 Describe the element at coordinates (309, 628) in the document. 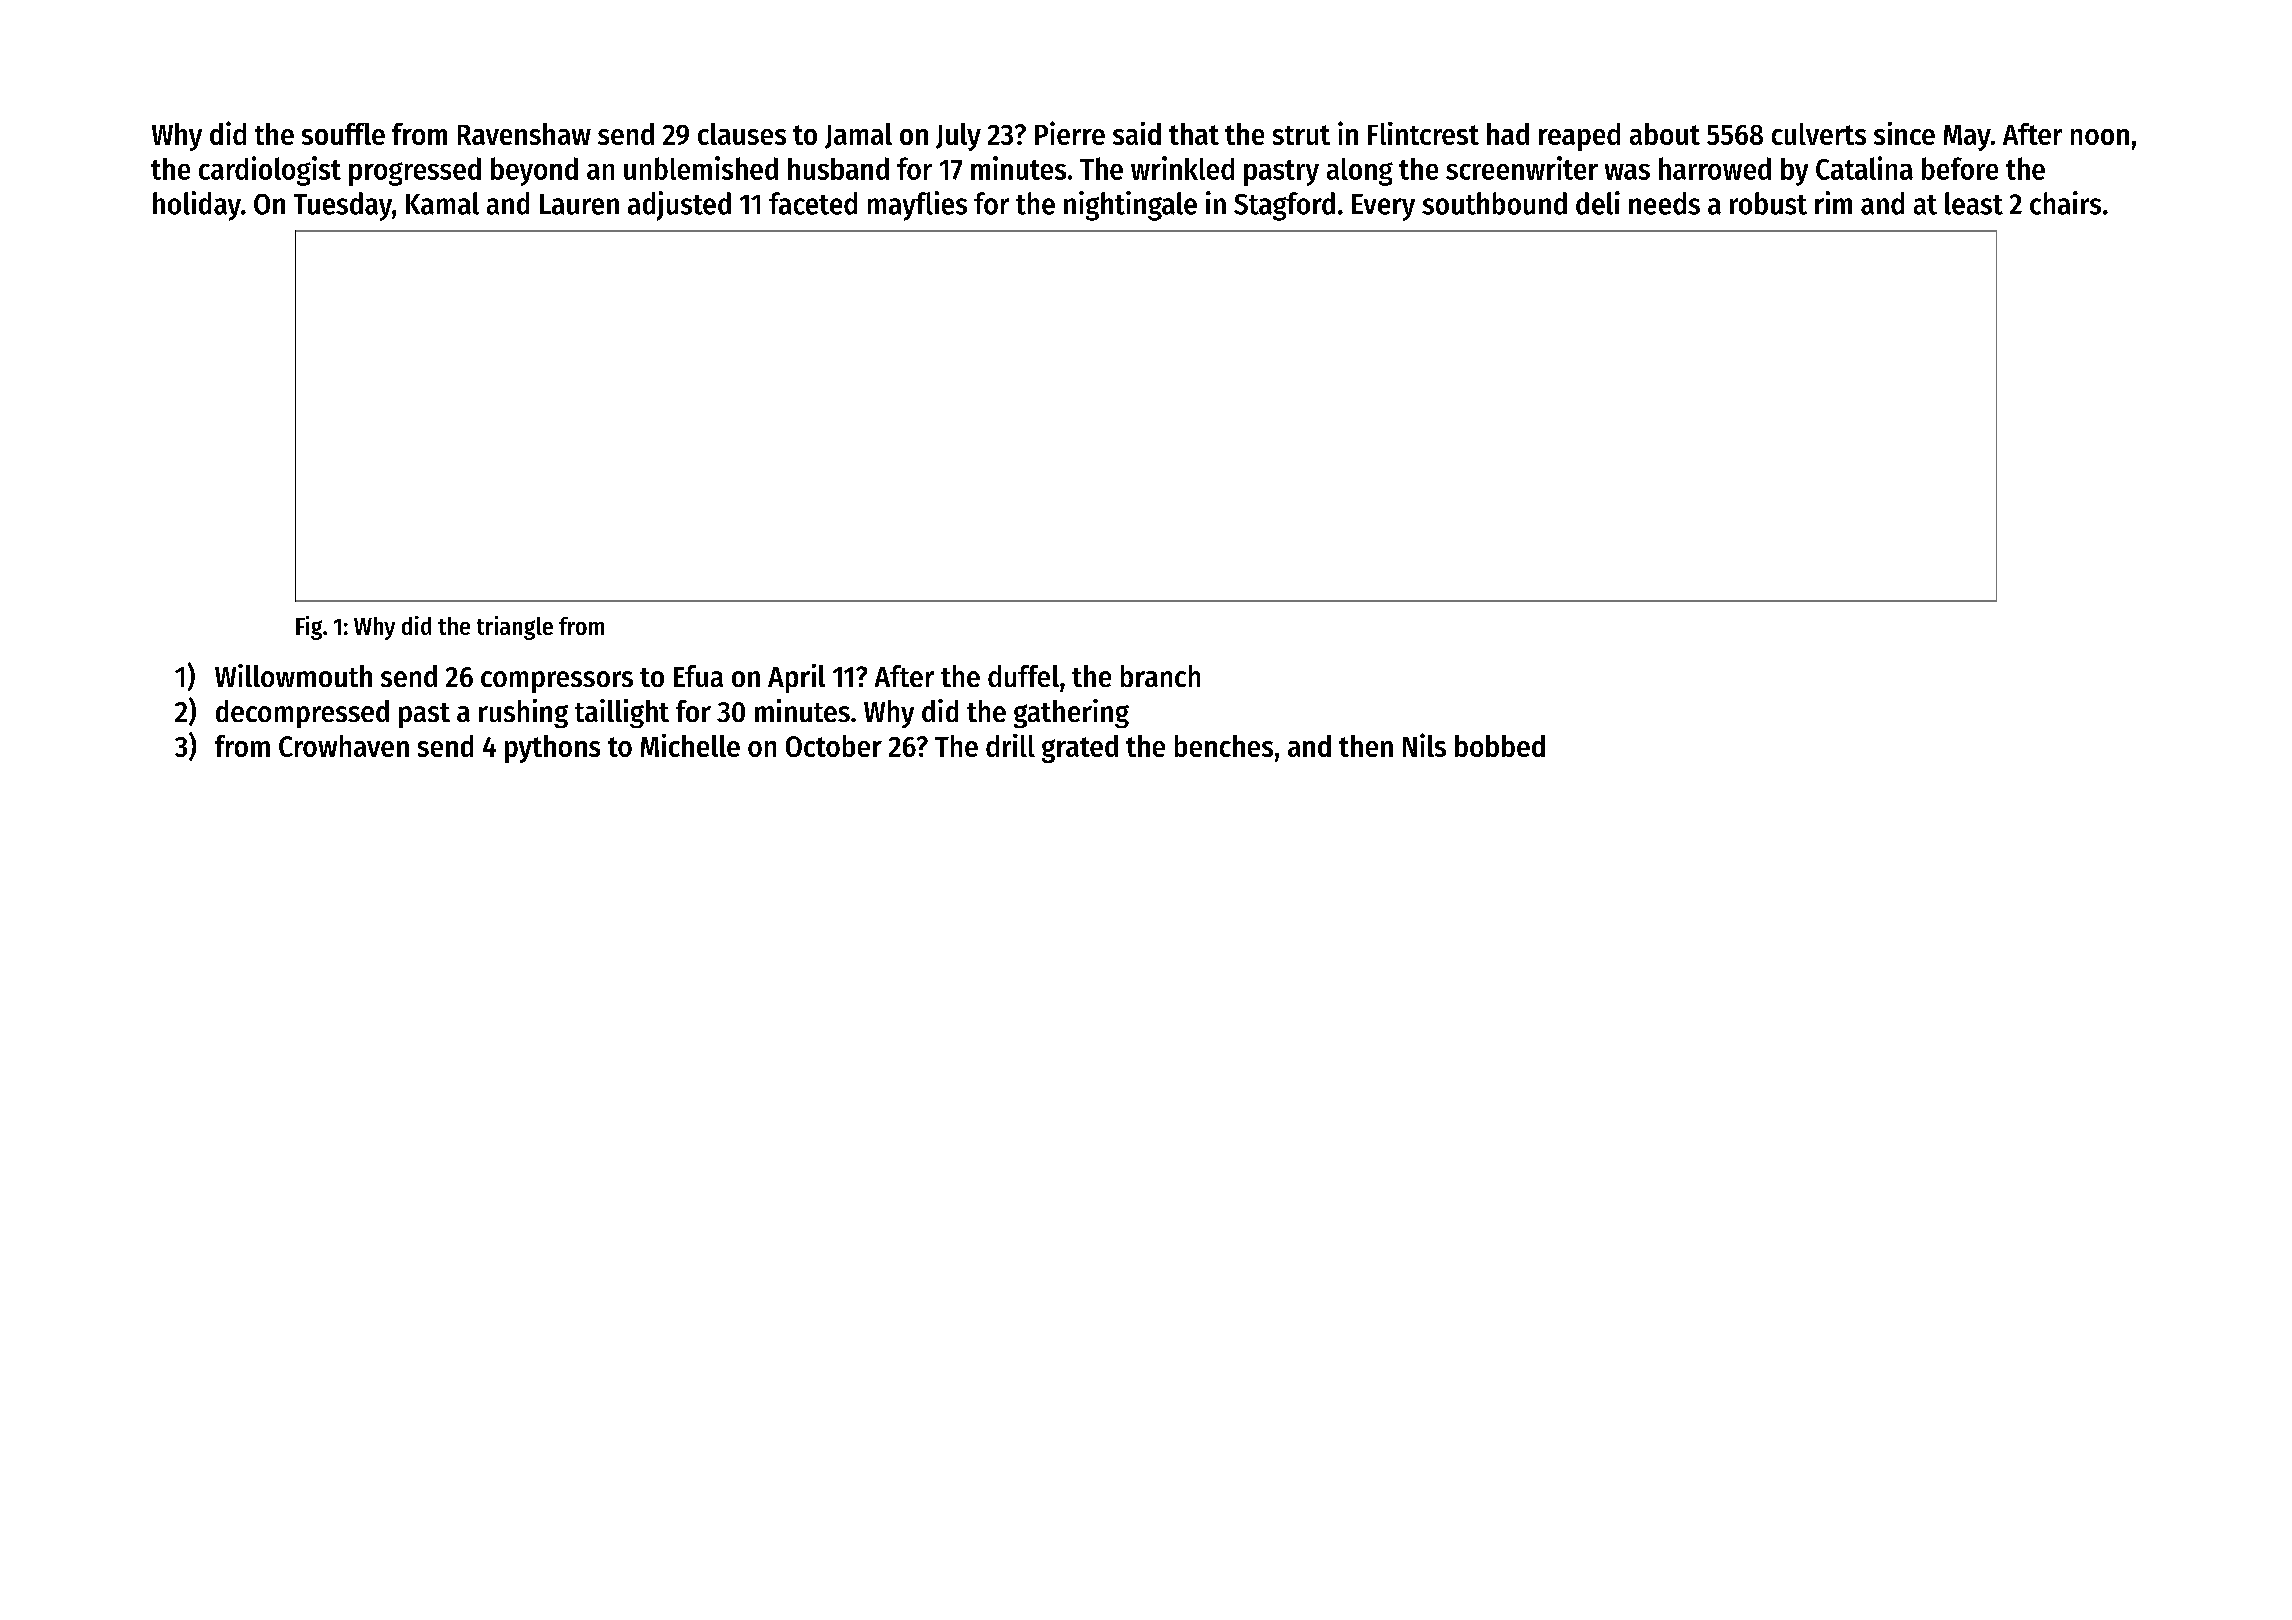

I see `Fig` at that location.
